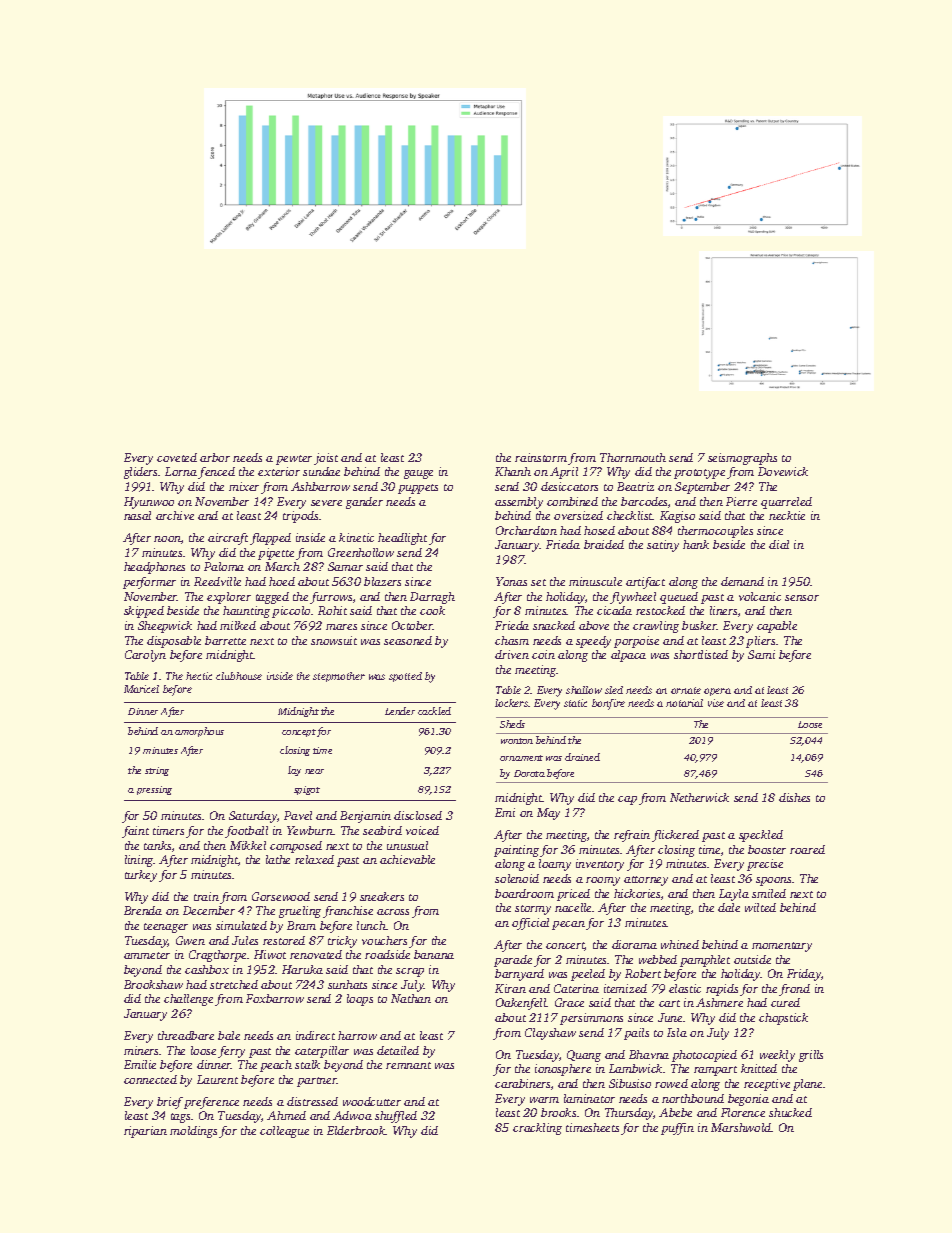 This document has width=952, height=1233. What do you see at coordinates (360, 1000) in the document?
I see `loops` at bounding box center [360, 1000].
